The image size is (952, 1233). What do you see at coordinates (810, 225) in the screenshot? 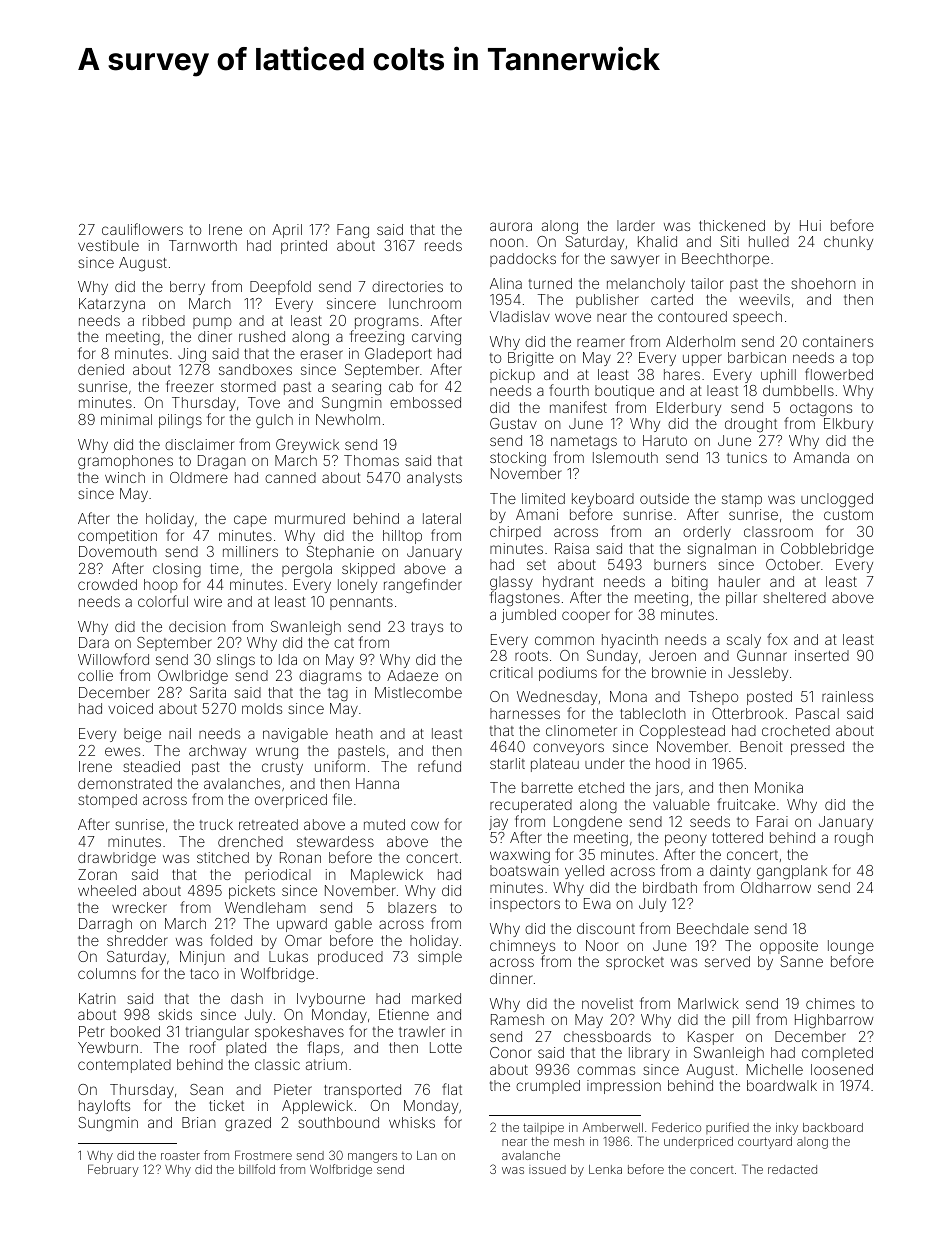
I see `Hui` at bounding box center [810, 225].
